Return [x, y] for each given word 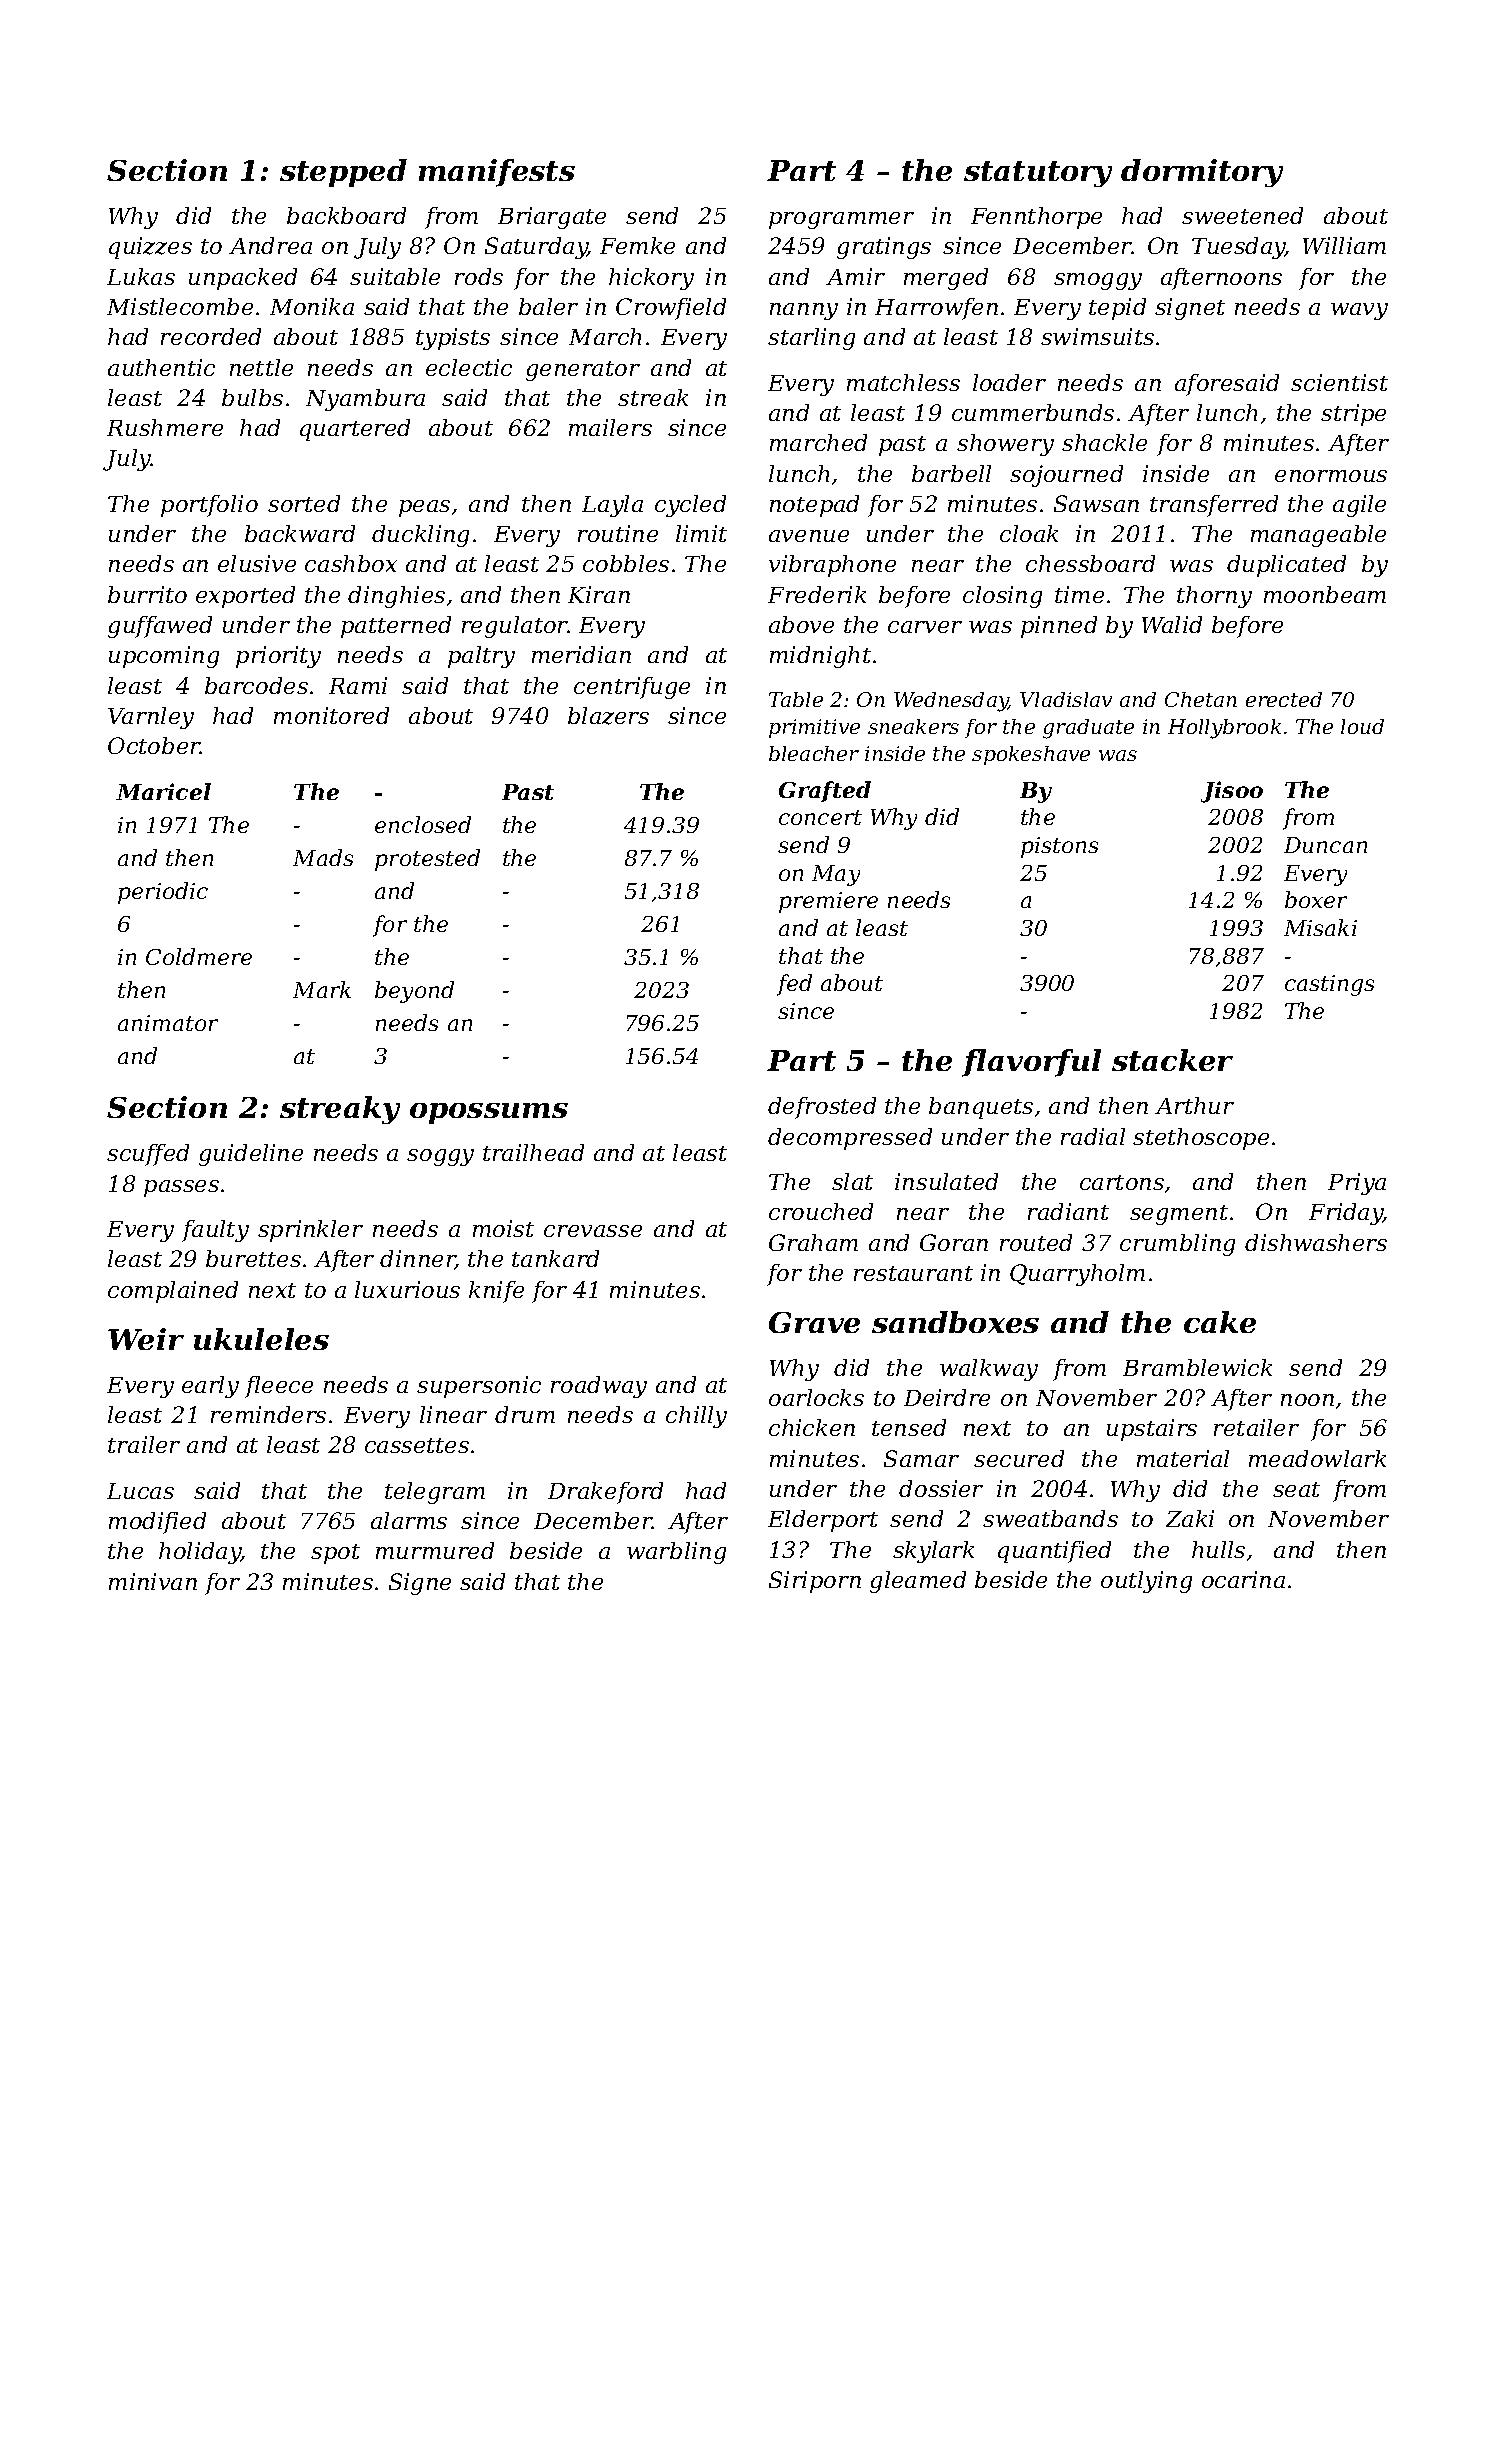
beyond [414, 992]
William [1344, 245]
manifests [497, 173]
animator [168, 1023]
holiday [200, 1553]
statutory [1038, 174]
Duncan [1325, 845]
